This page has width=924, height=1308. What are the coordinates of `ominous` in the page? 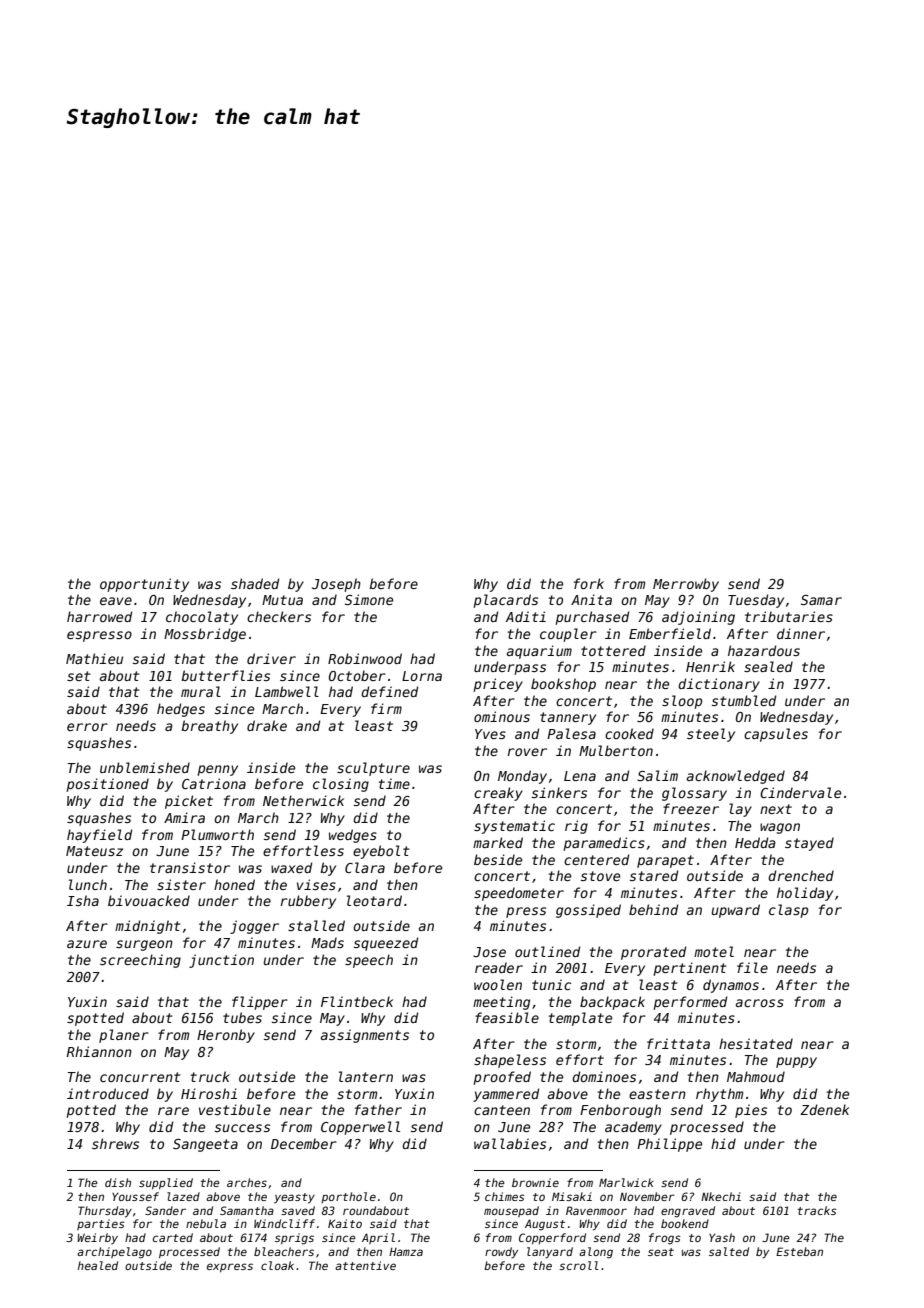 It's located at (502, 716).
